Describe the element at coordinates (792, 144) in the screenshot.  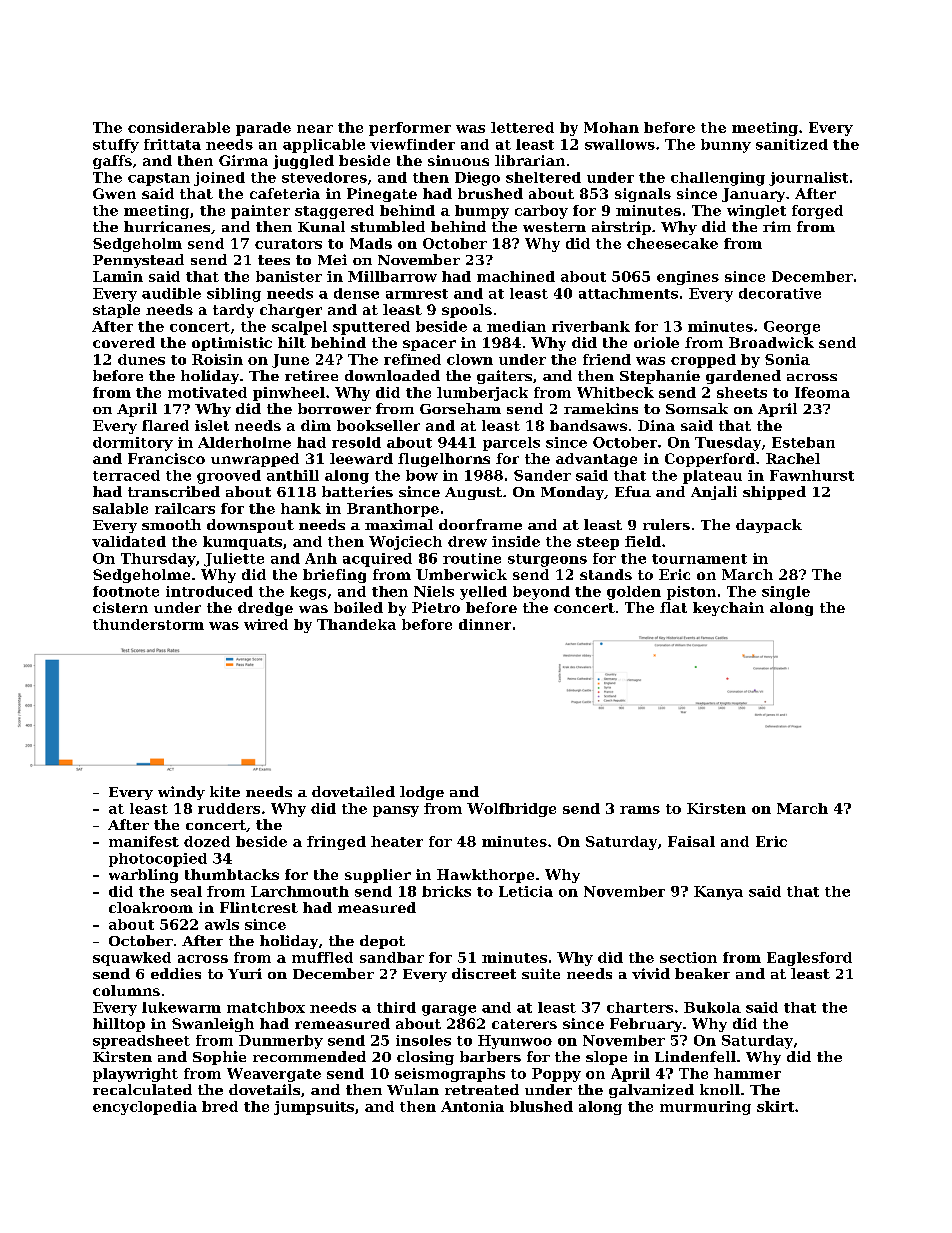
I see `sanitized` at that location.
